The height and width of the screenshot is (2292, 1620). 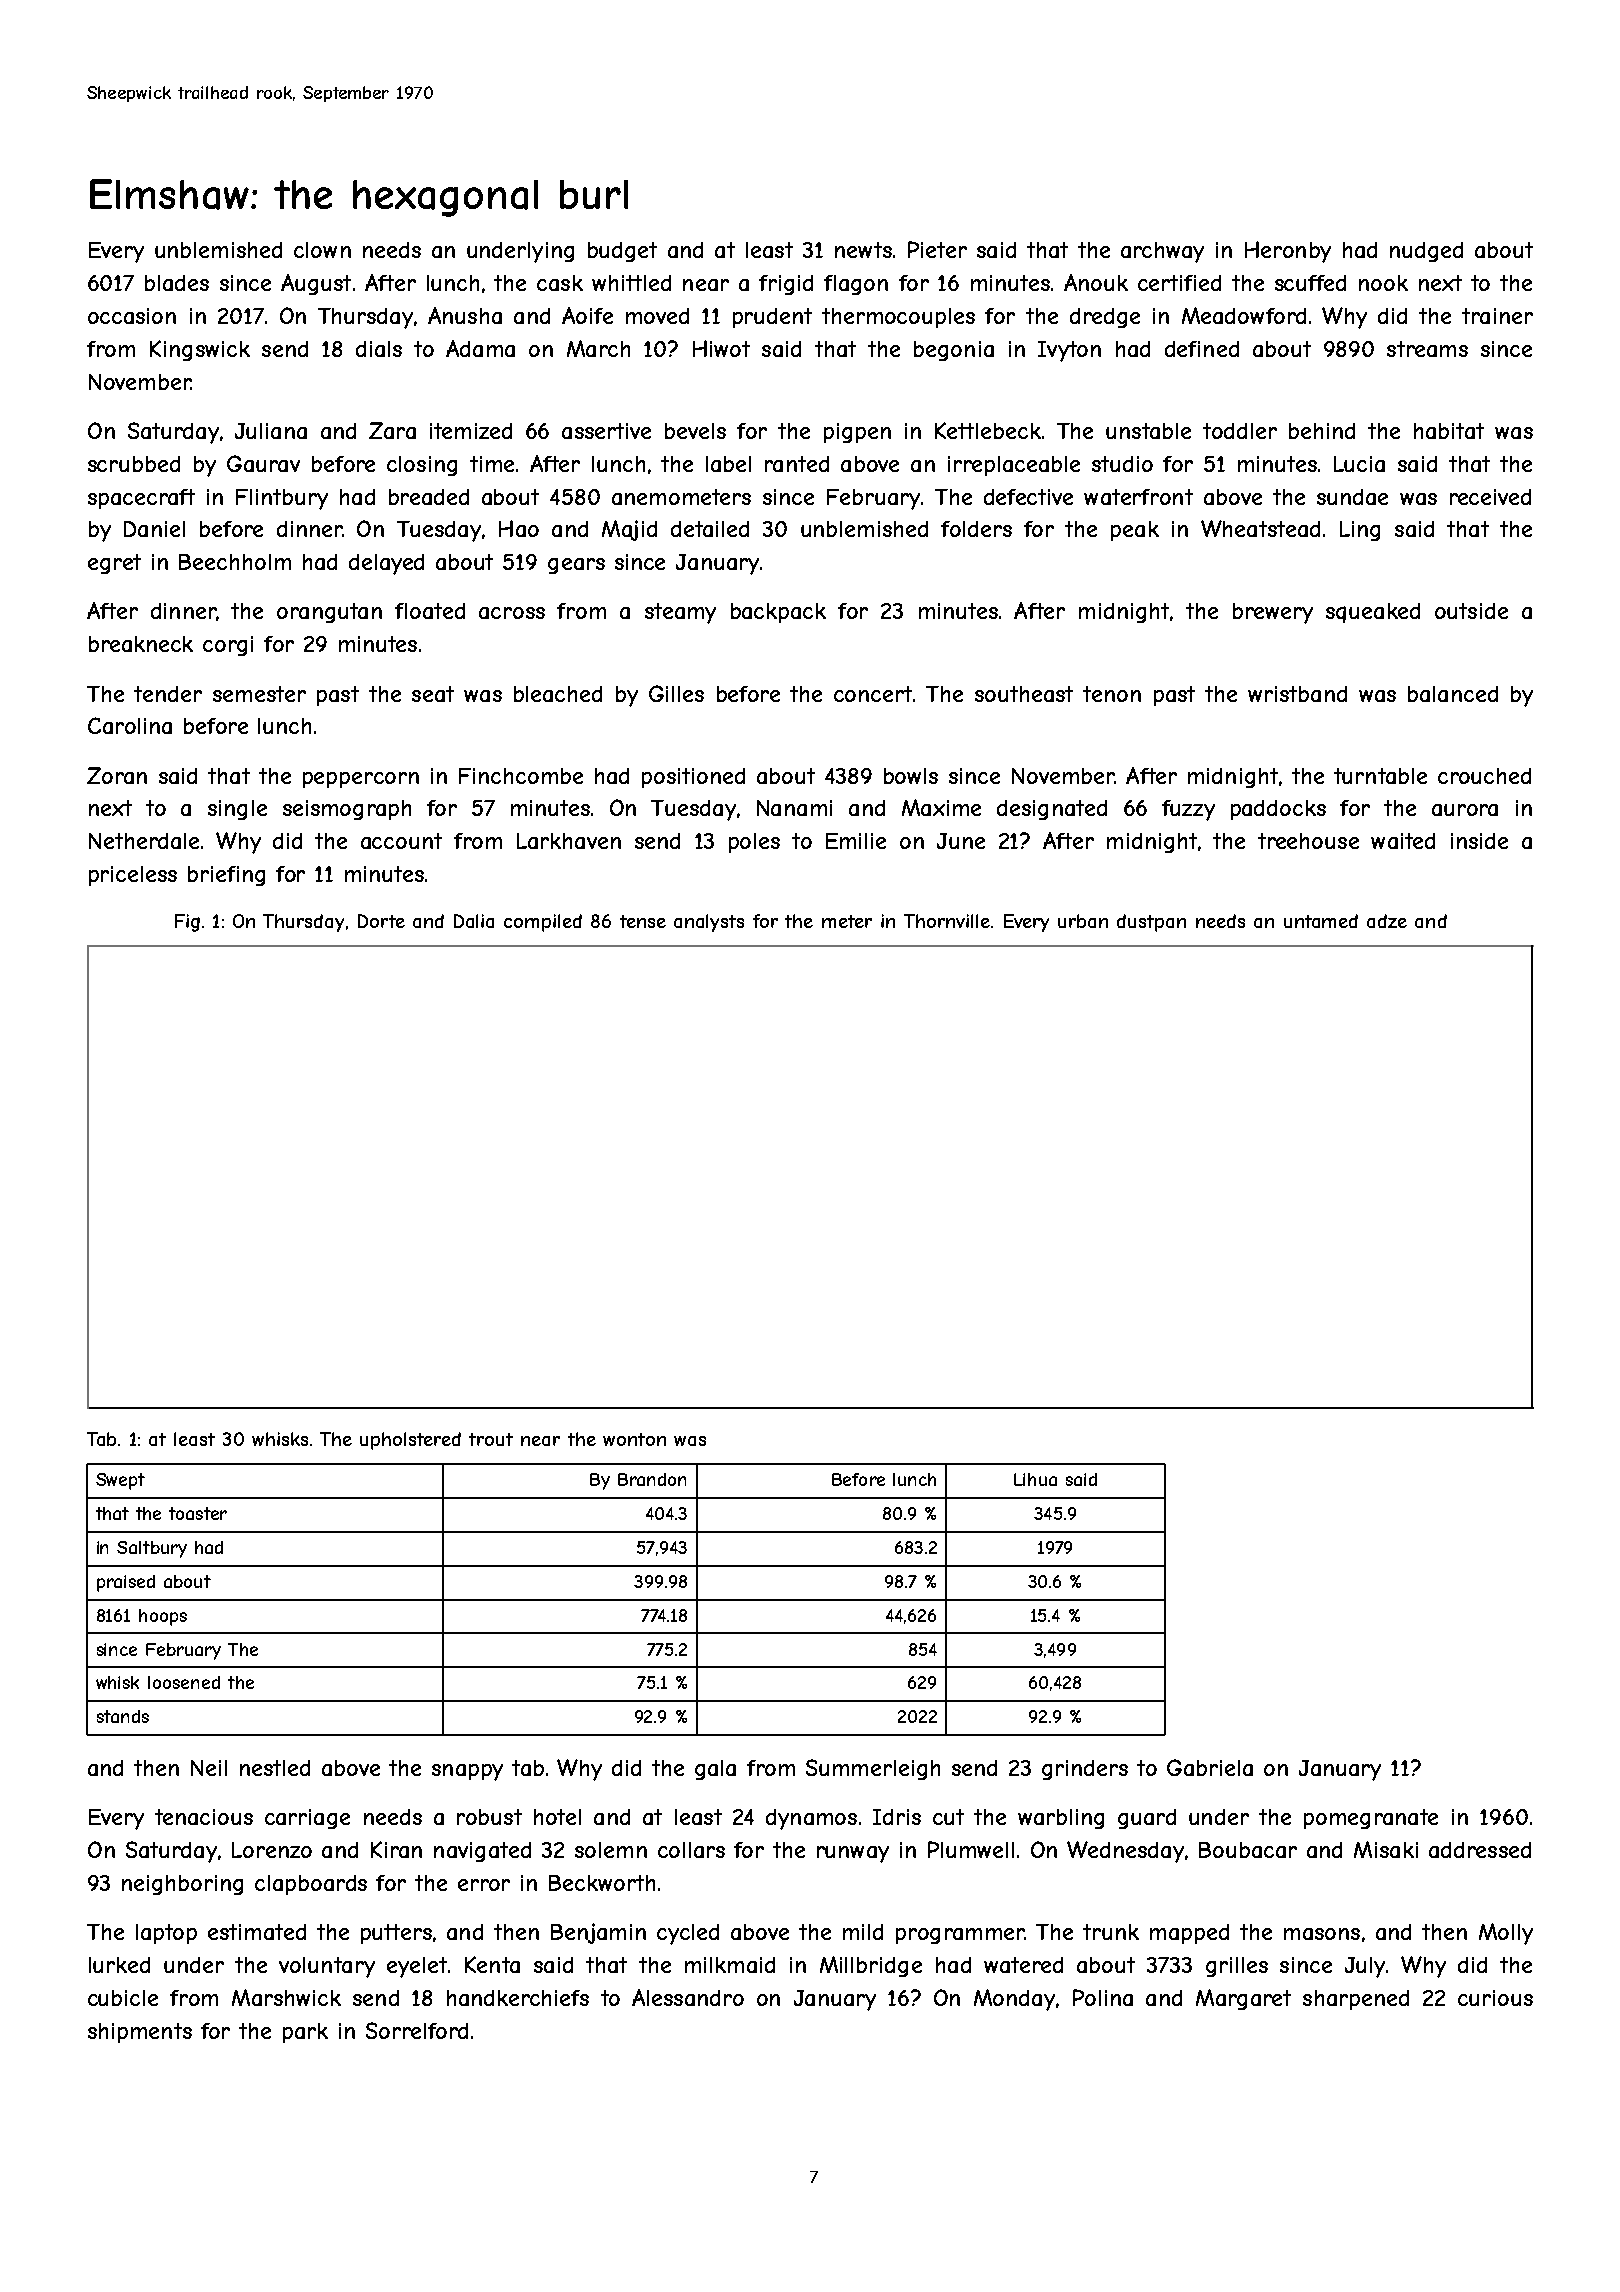 I want to click on Gaurav, so click(x=263, y=463).
